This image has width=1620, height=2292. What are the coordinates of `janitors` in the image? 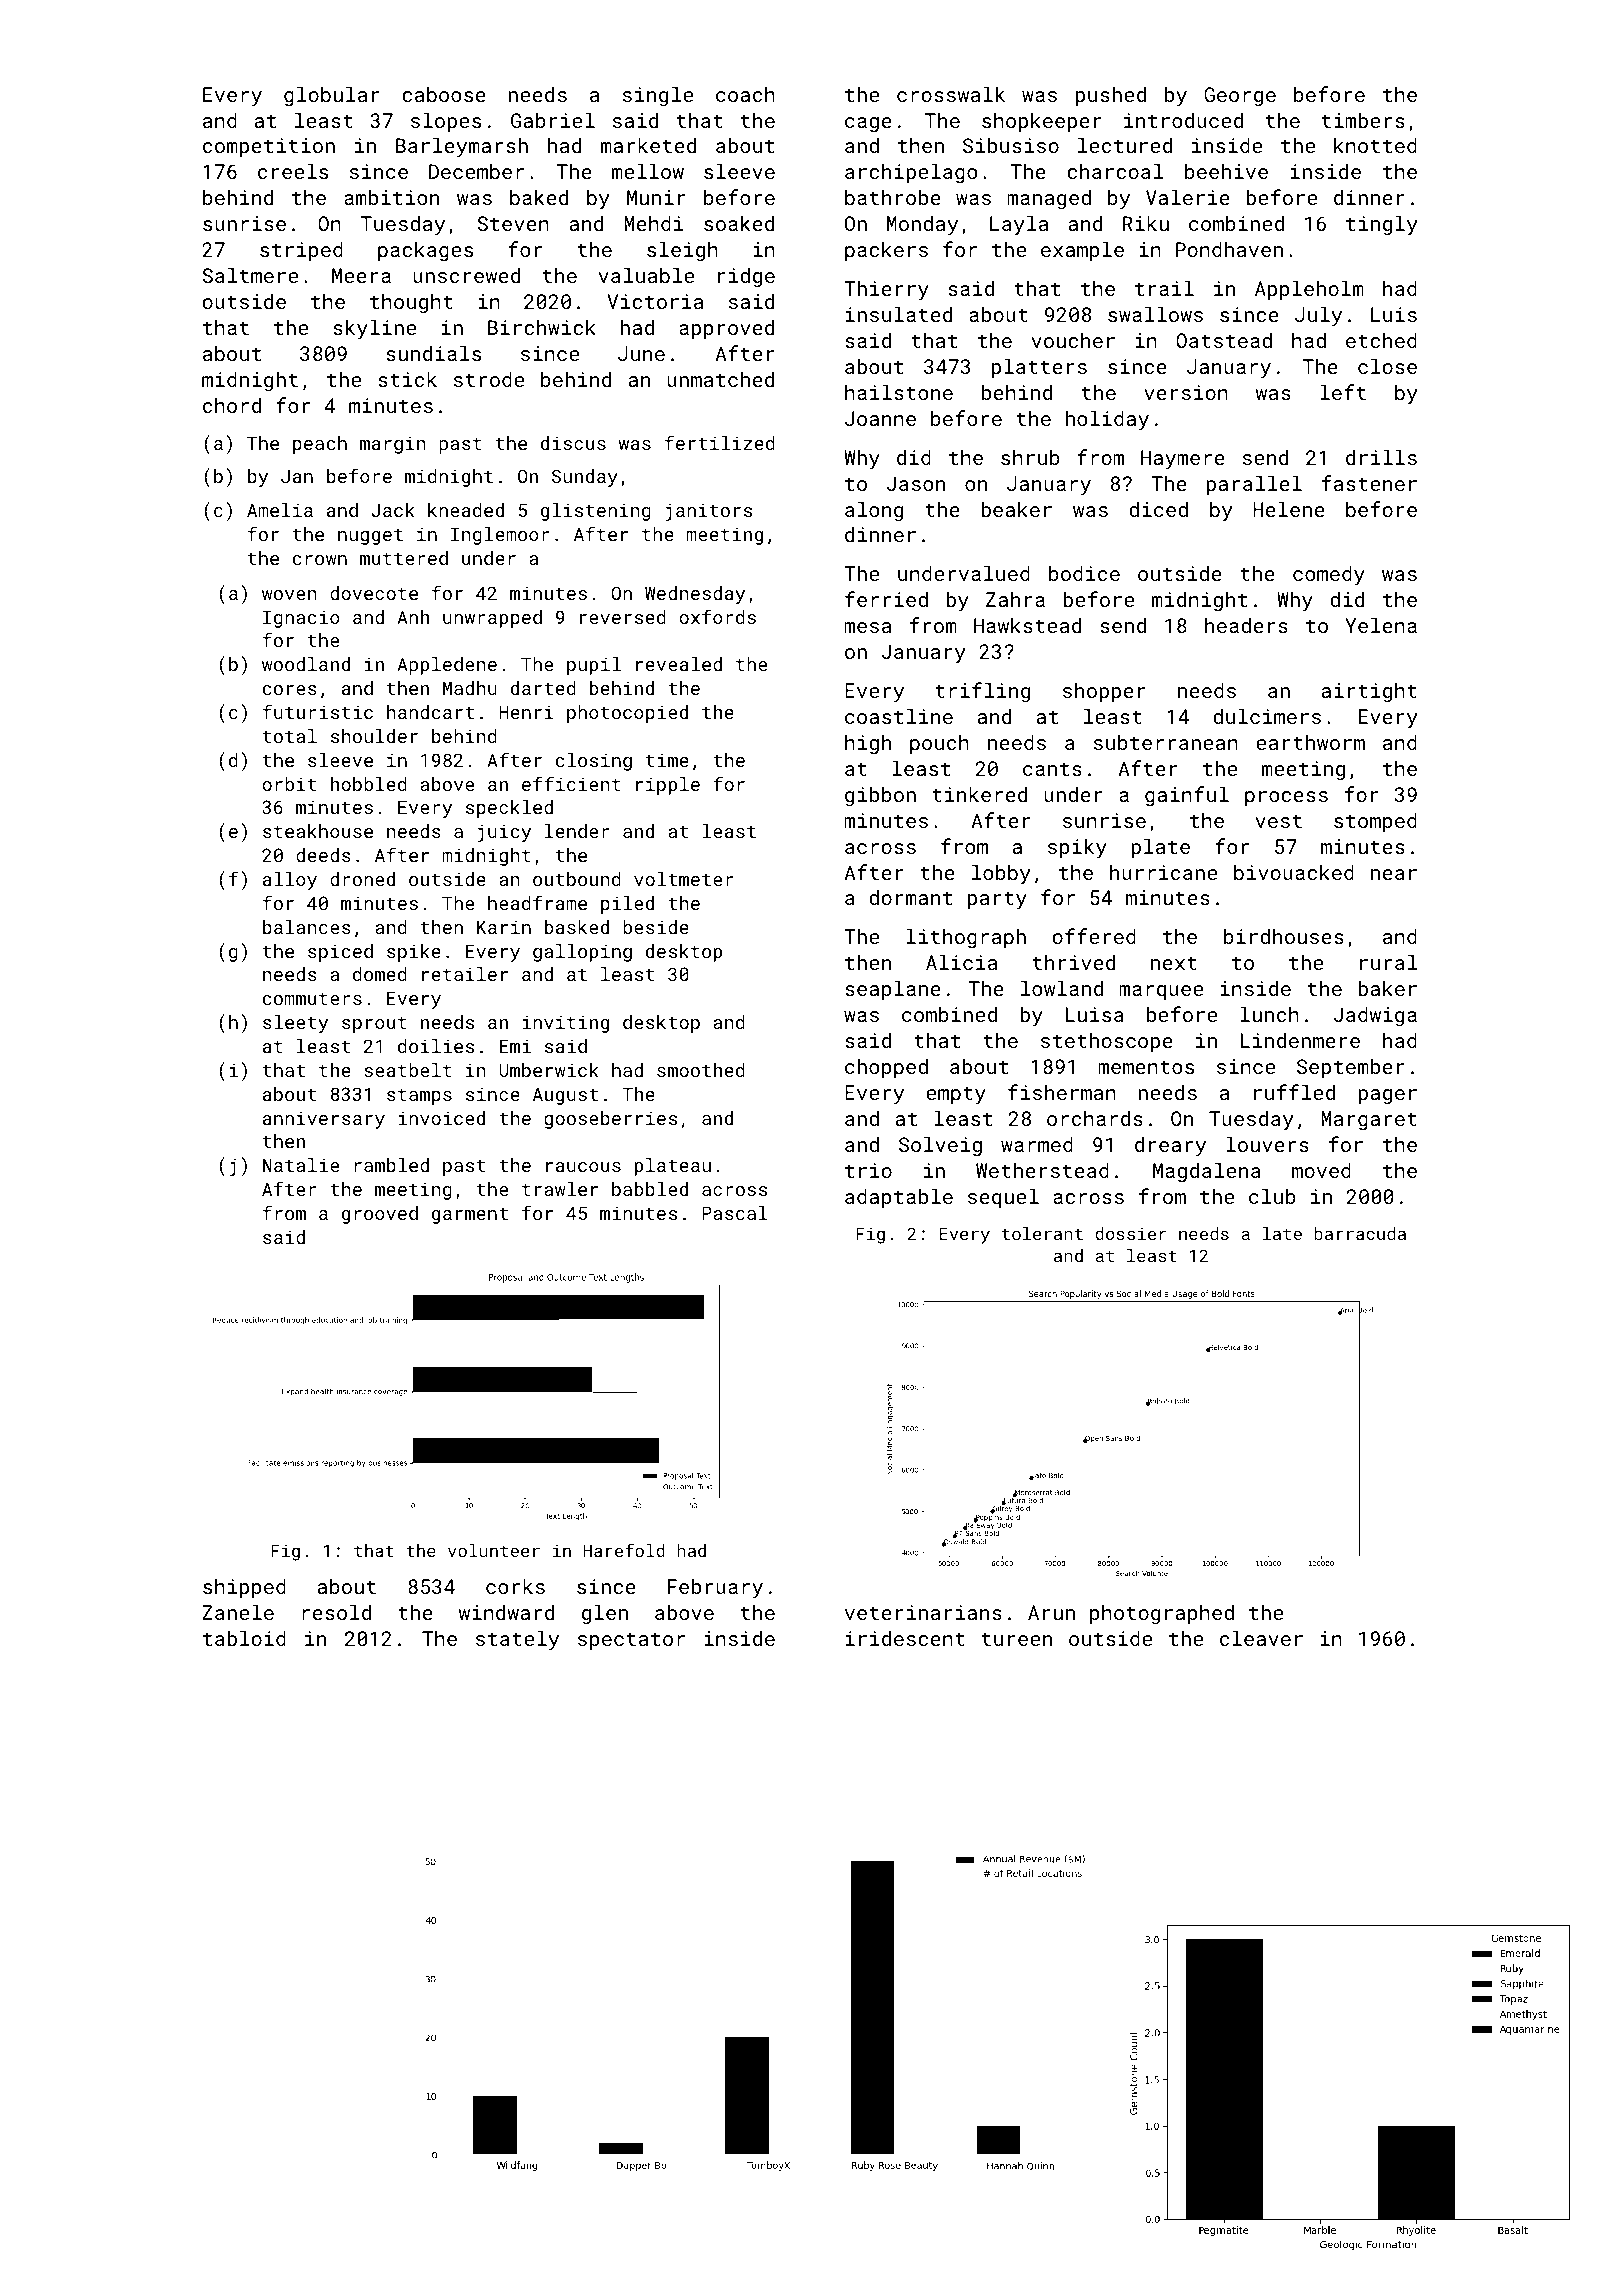 It's located at (708, 512).
